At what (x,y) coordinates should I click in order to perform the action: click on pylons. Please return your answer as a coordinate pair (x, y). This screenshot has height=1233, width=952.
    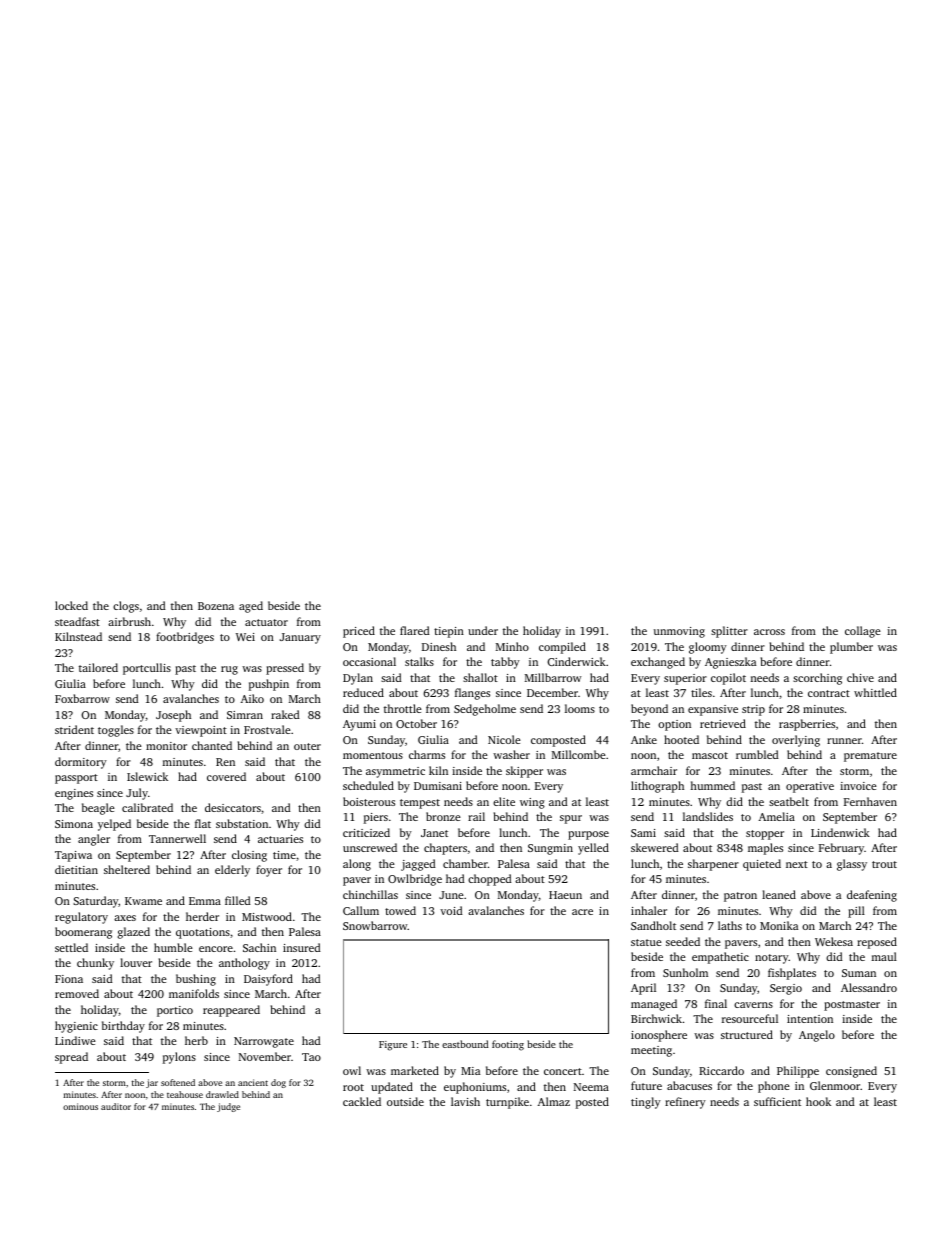
    Looking at the image, I should click on (179, 1058).
